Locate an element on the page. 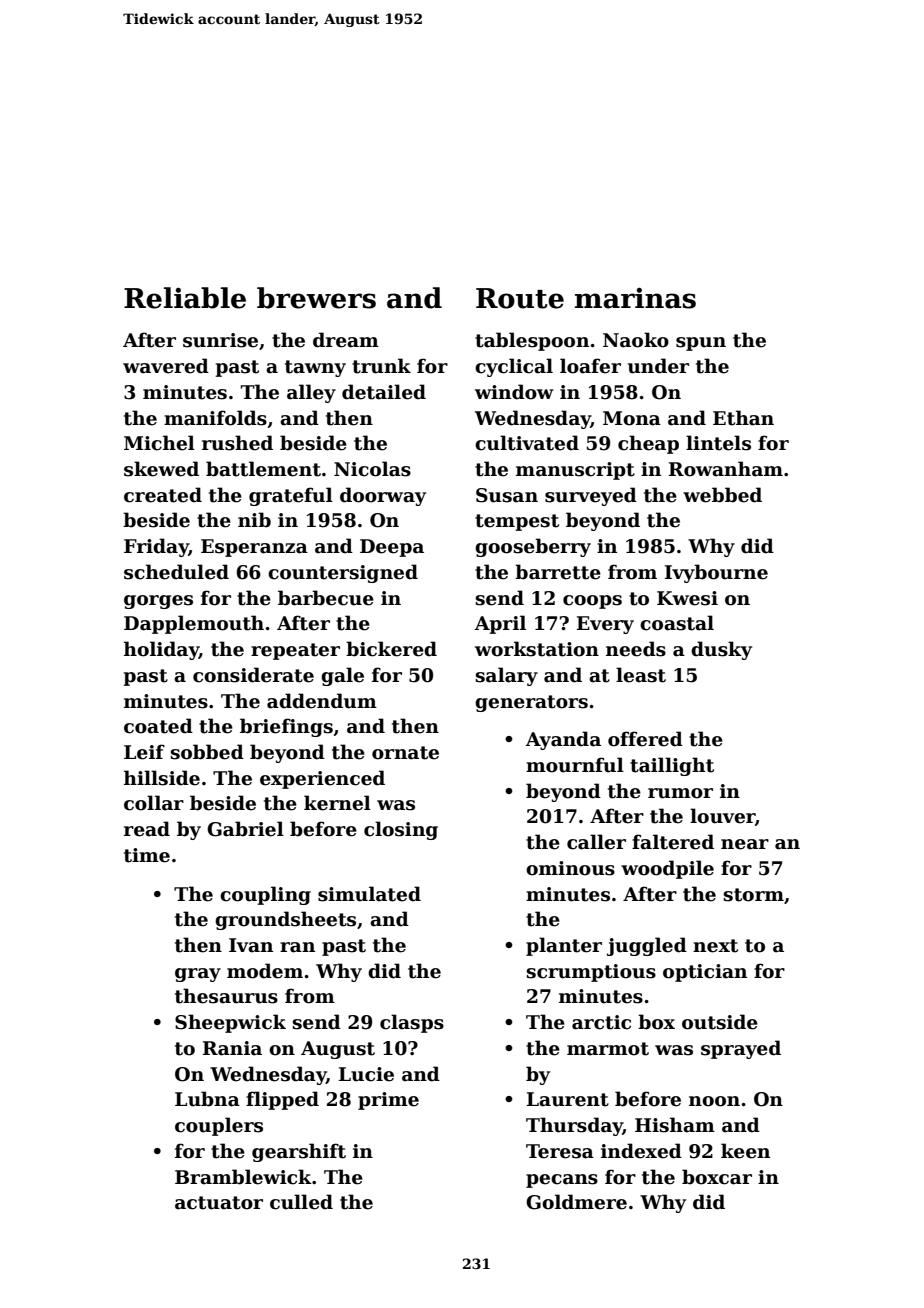 Image resolution: width=924 pixels, height=1308 pixels. bickered is located at coordinates (391, 649).
